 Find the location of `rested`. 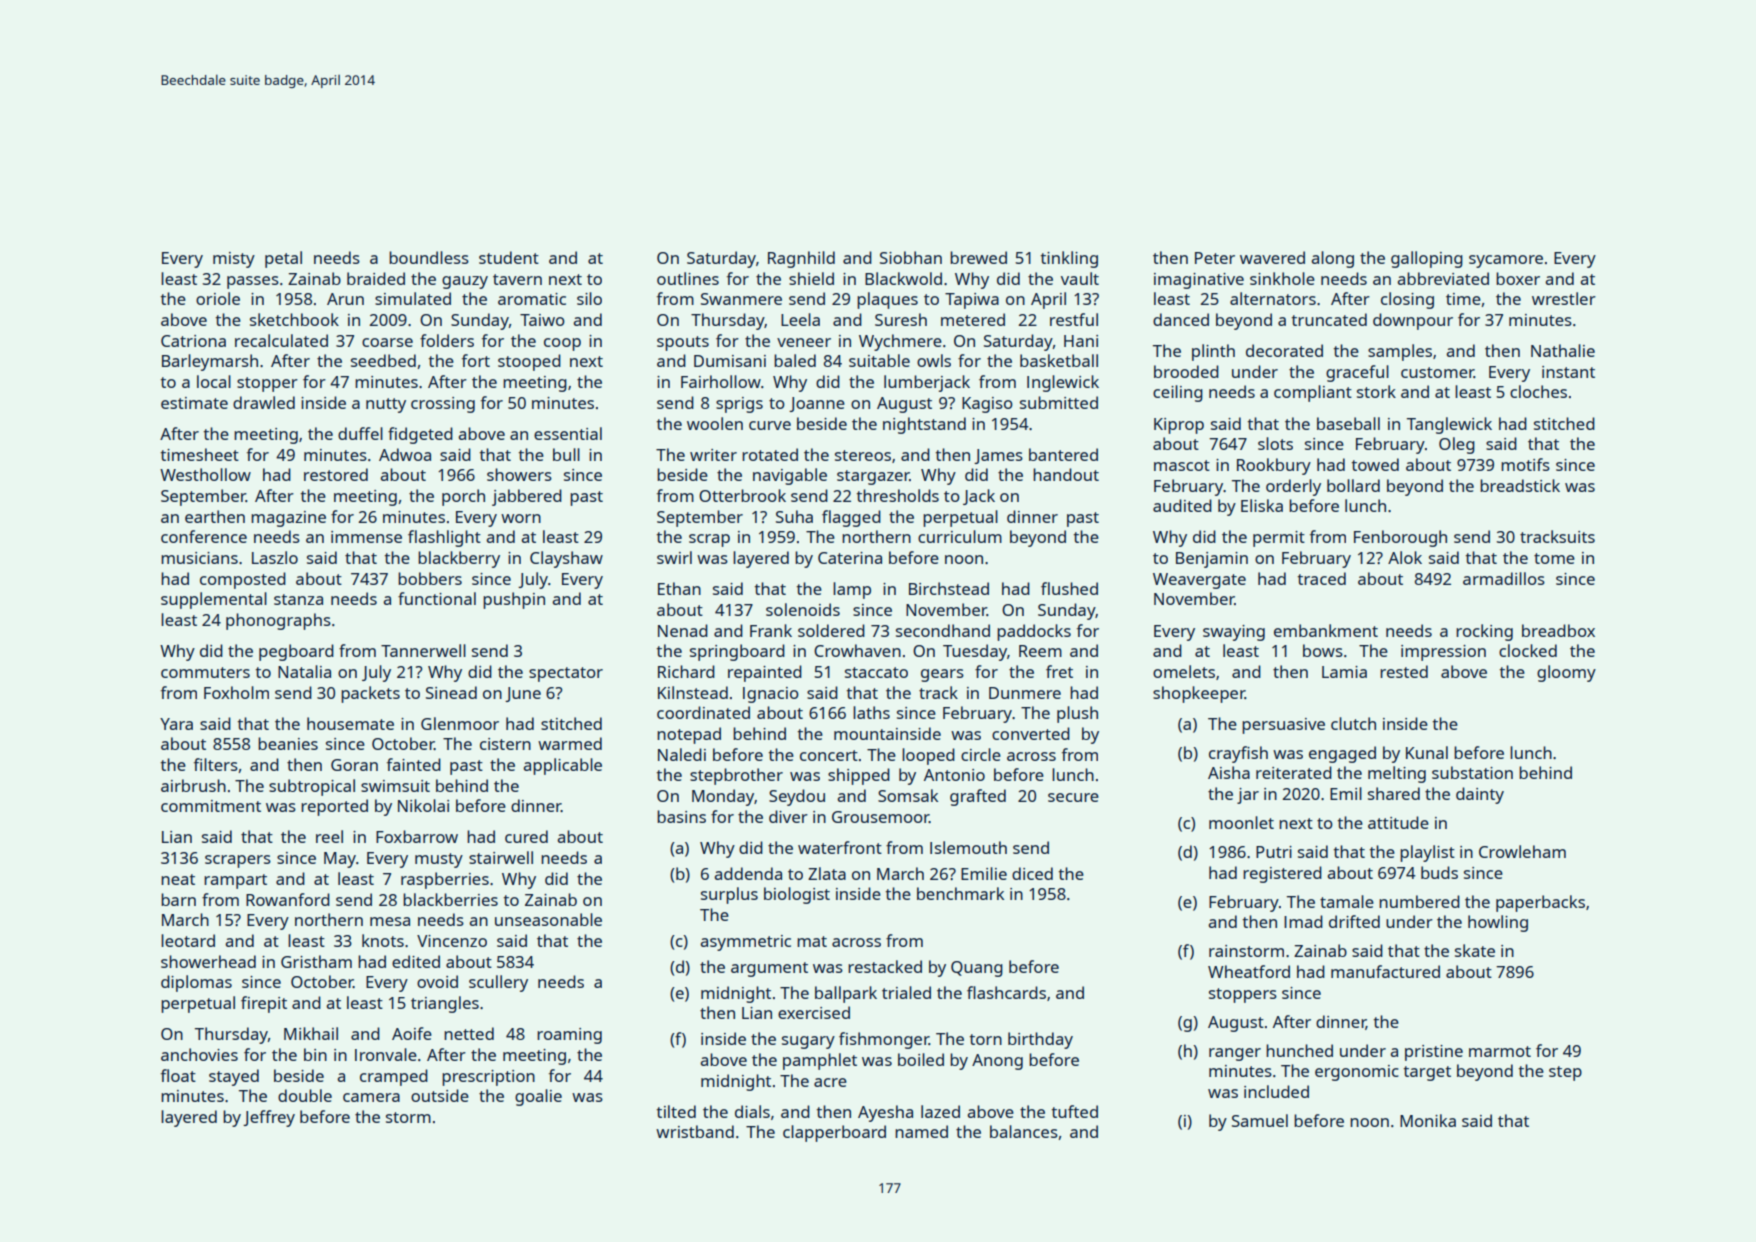

rested is located at coordinates (1404, 671).
